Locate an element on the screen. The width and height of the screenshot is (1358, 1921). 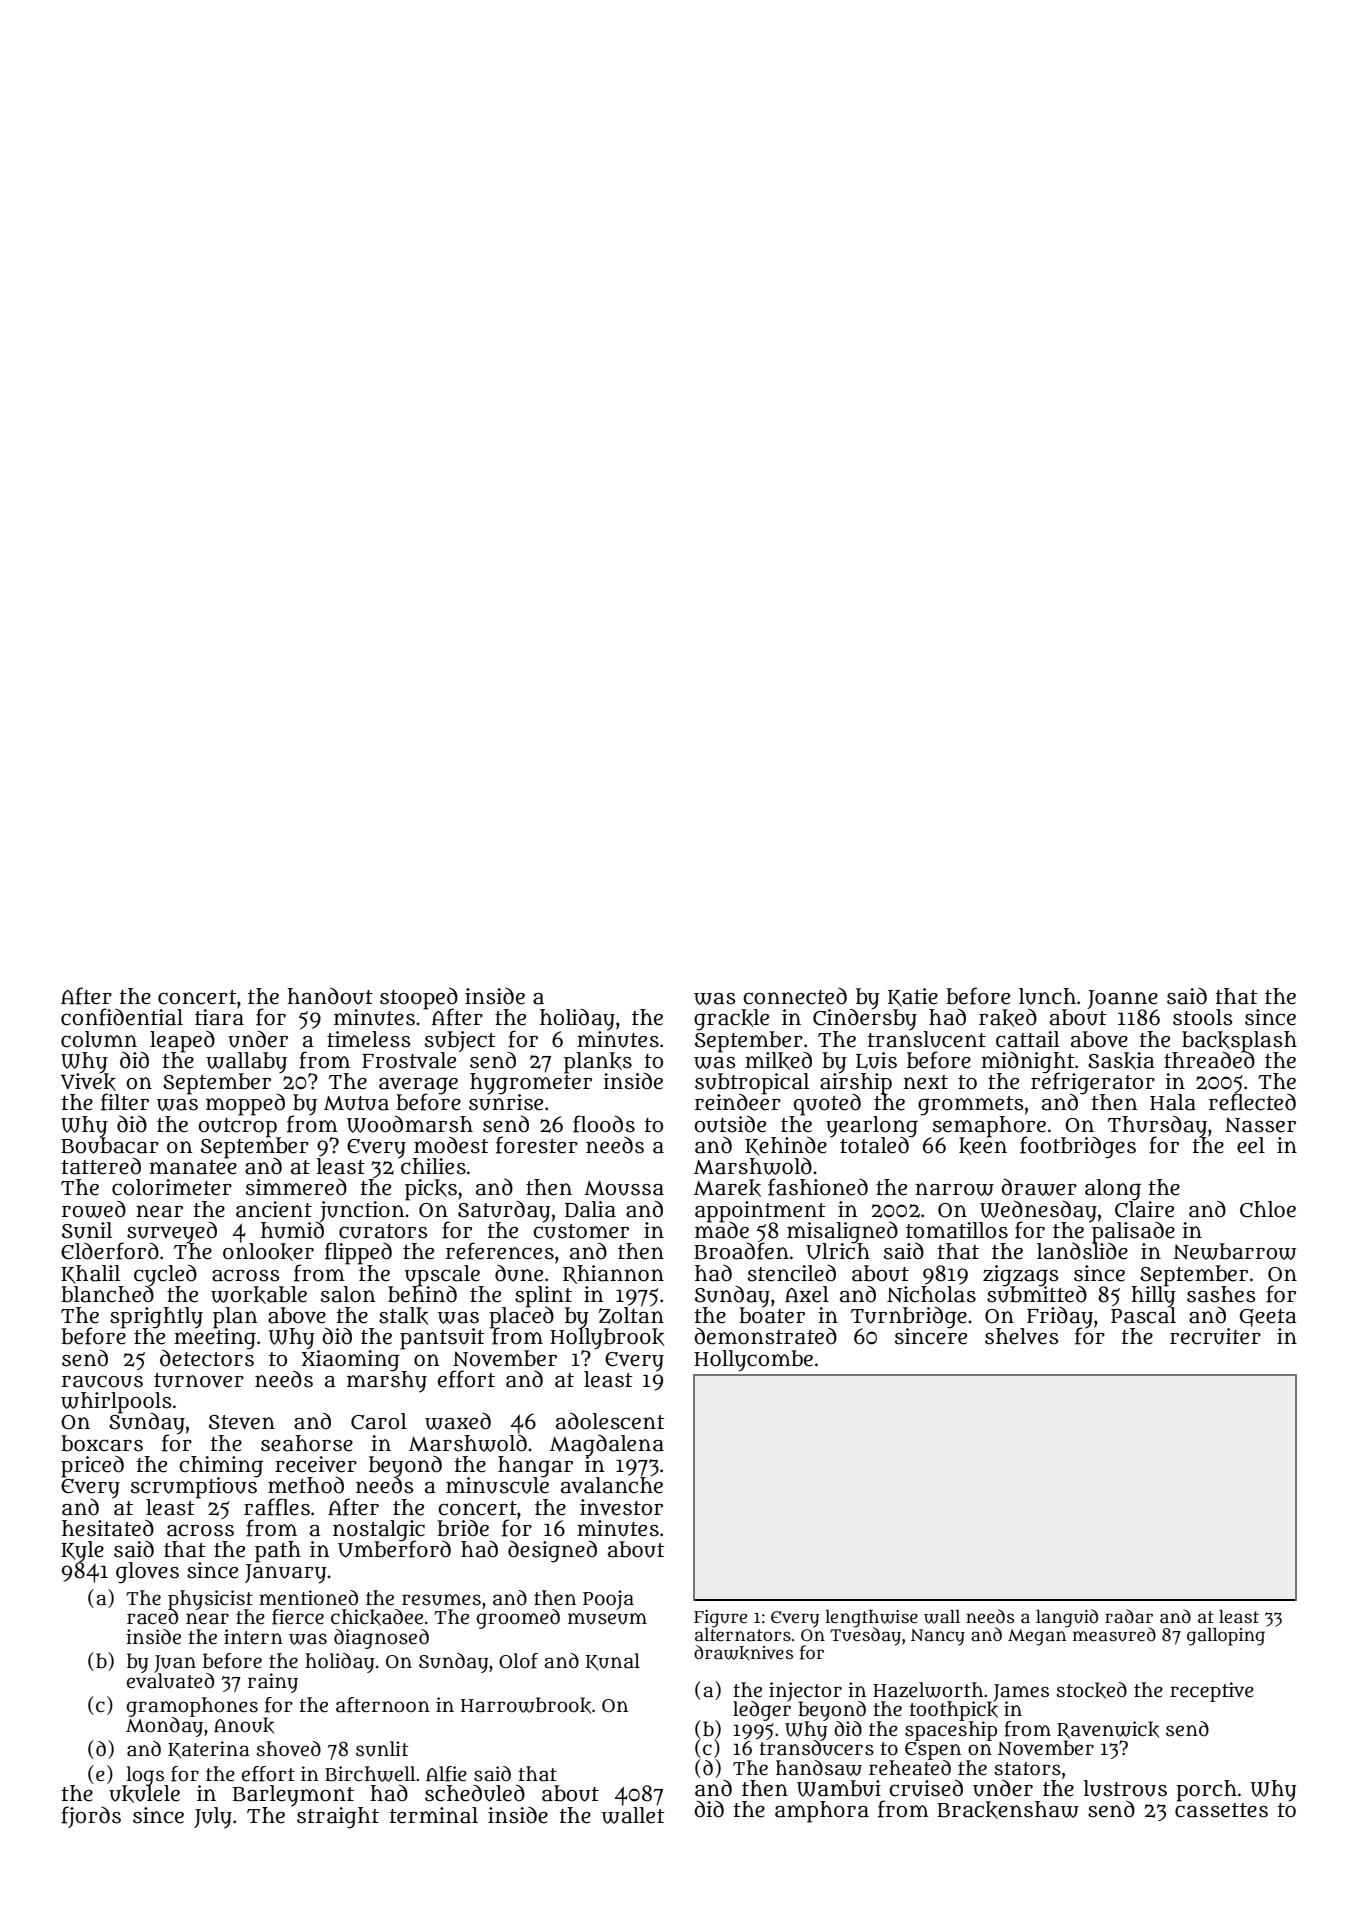
upscale is located at coordinates (442, 1275).
